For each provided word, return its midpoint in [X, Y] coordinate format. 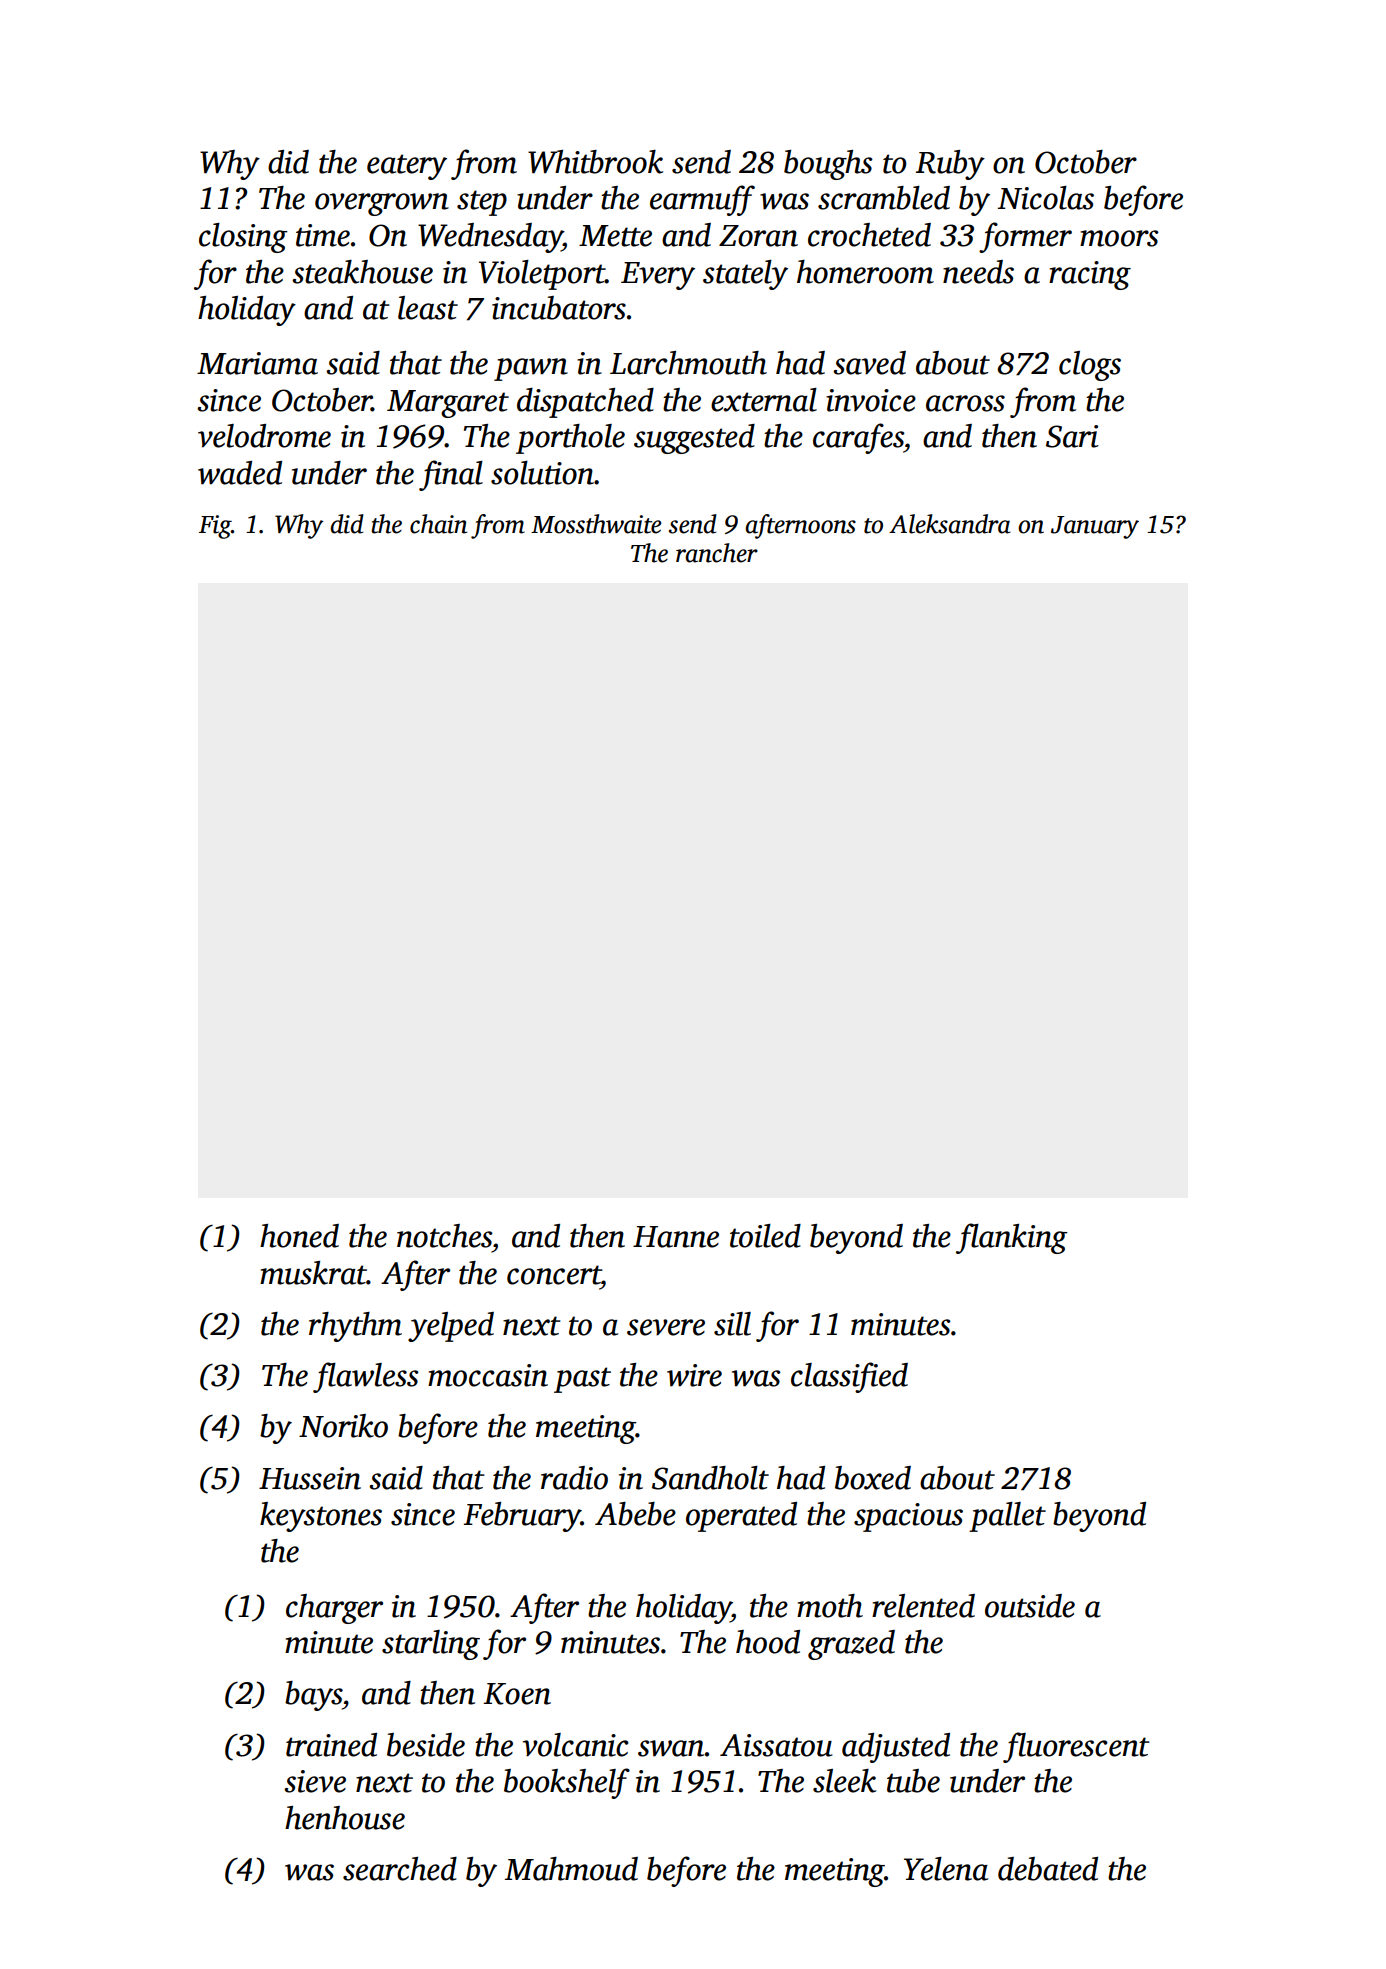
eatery [407, 167]
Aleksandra [950, 524]
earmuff [702, 200]
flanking [1011, 1238]
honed [299, 1236]
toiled [765, 1236]
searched [400, 1869]
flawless [366, 1377]
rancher [717, 553]
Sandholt [710, 1478]
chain [438, 524]
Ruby [950, 165]
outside [1030, 1606]
